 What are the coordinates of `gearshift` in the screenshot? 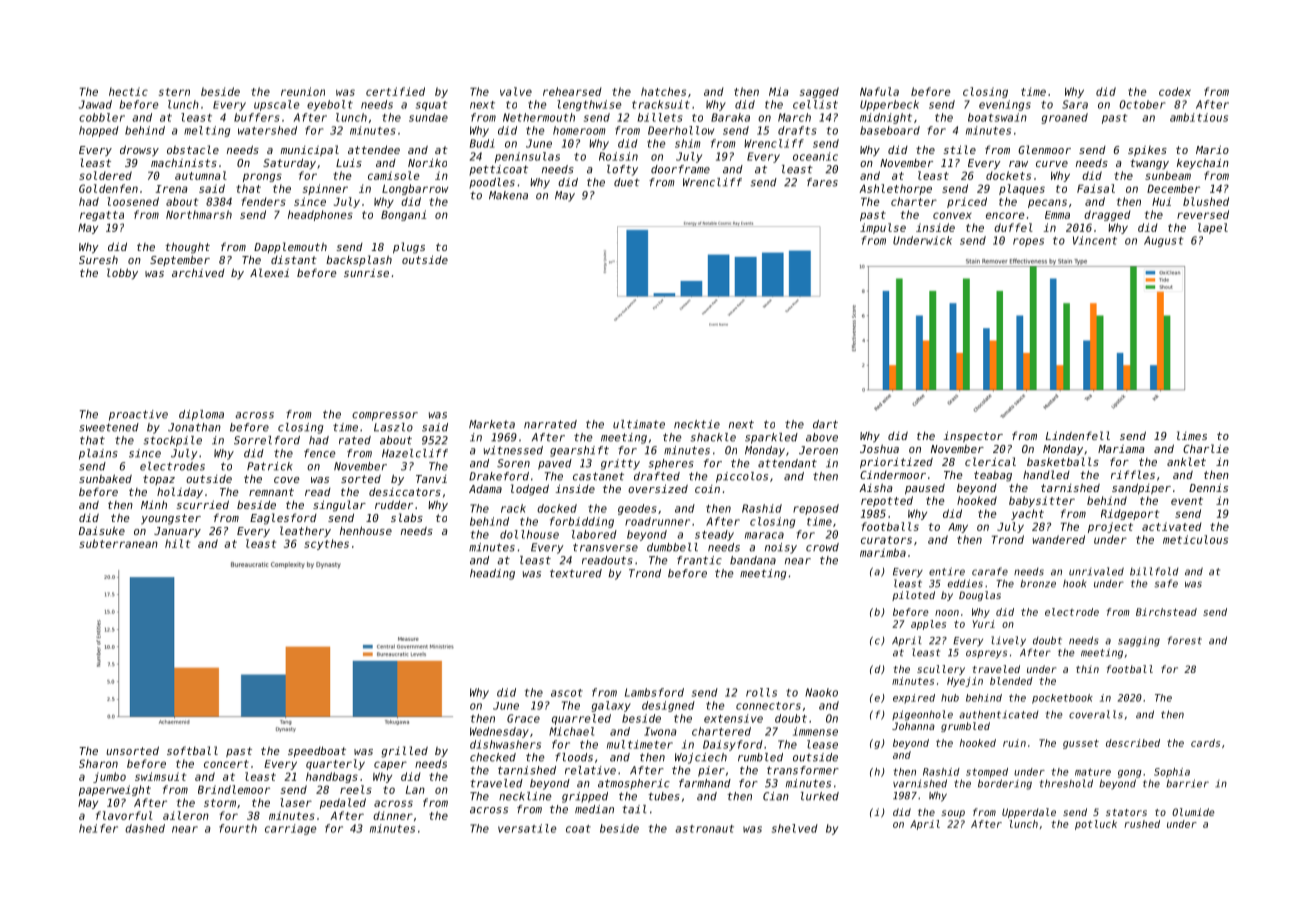 It's located at (579, 451).
